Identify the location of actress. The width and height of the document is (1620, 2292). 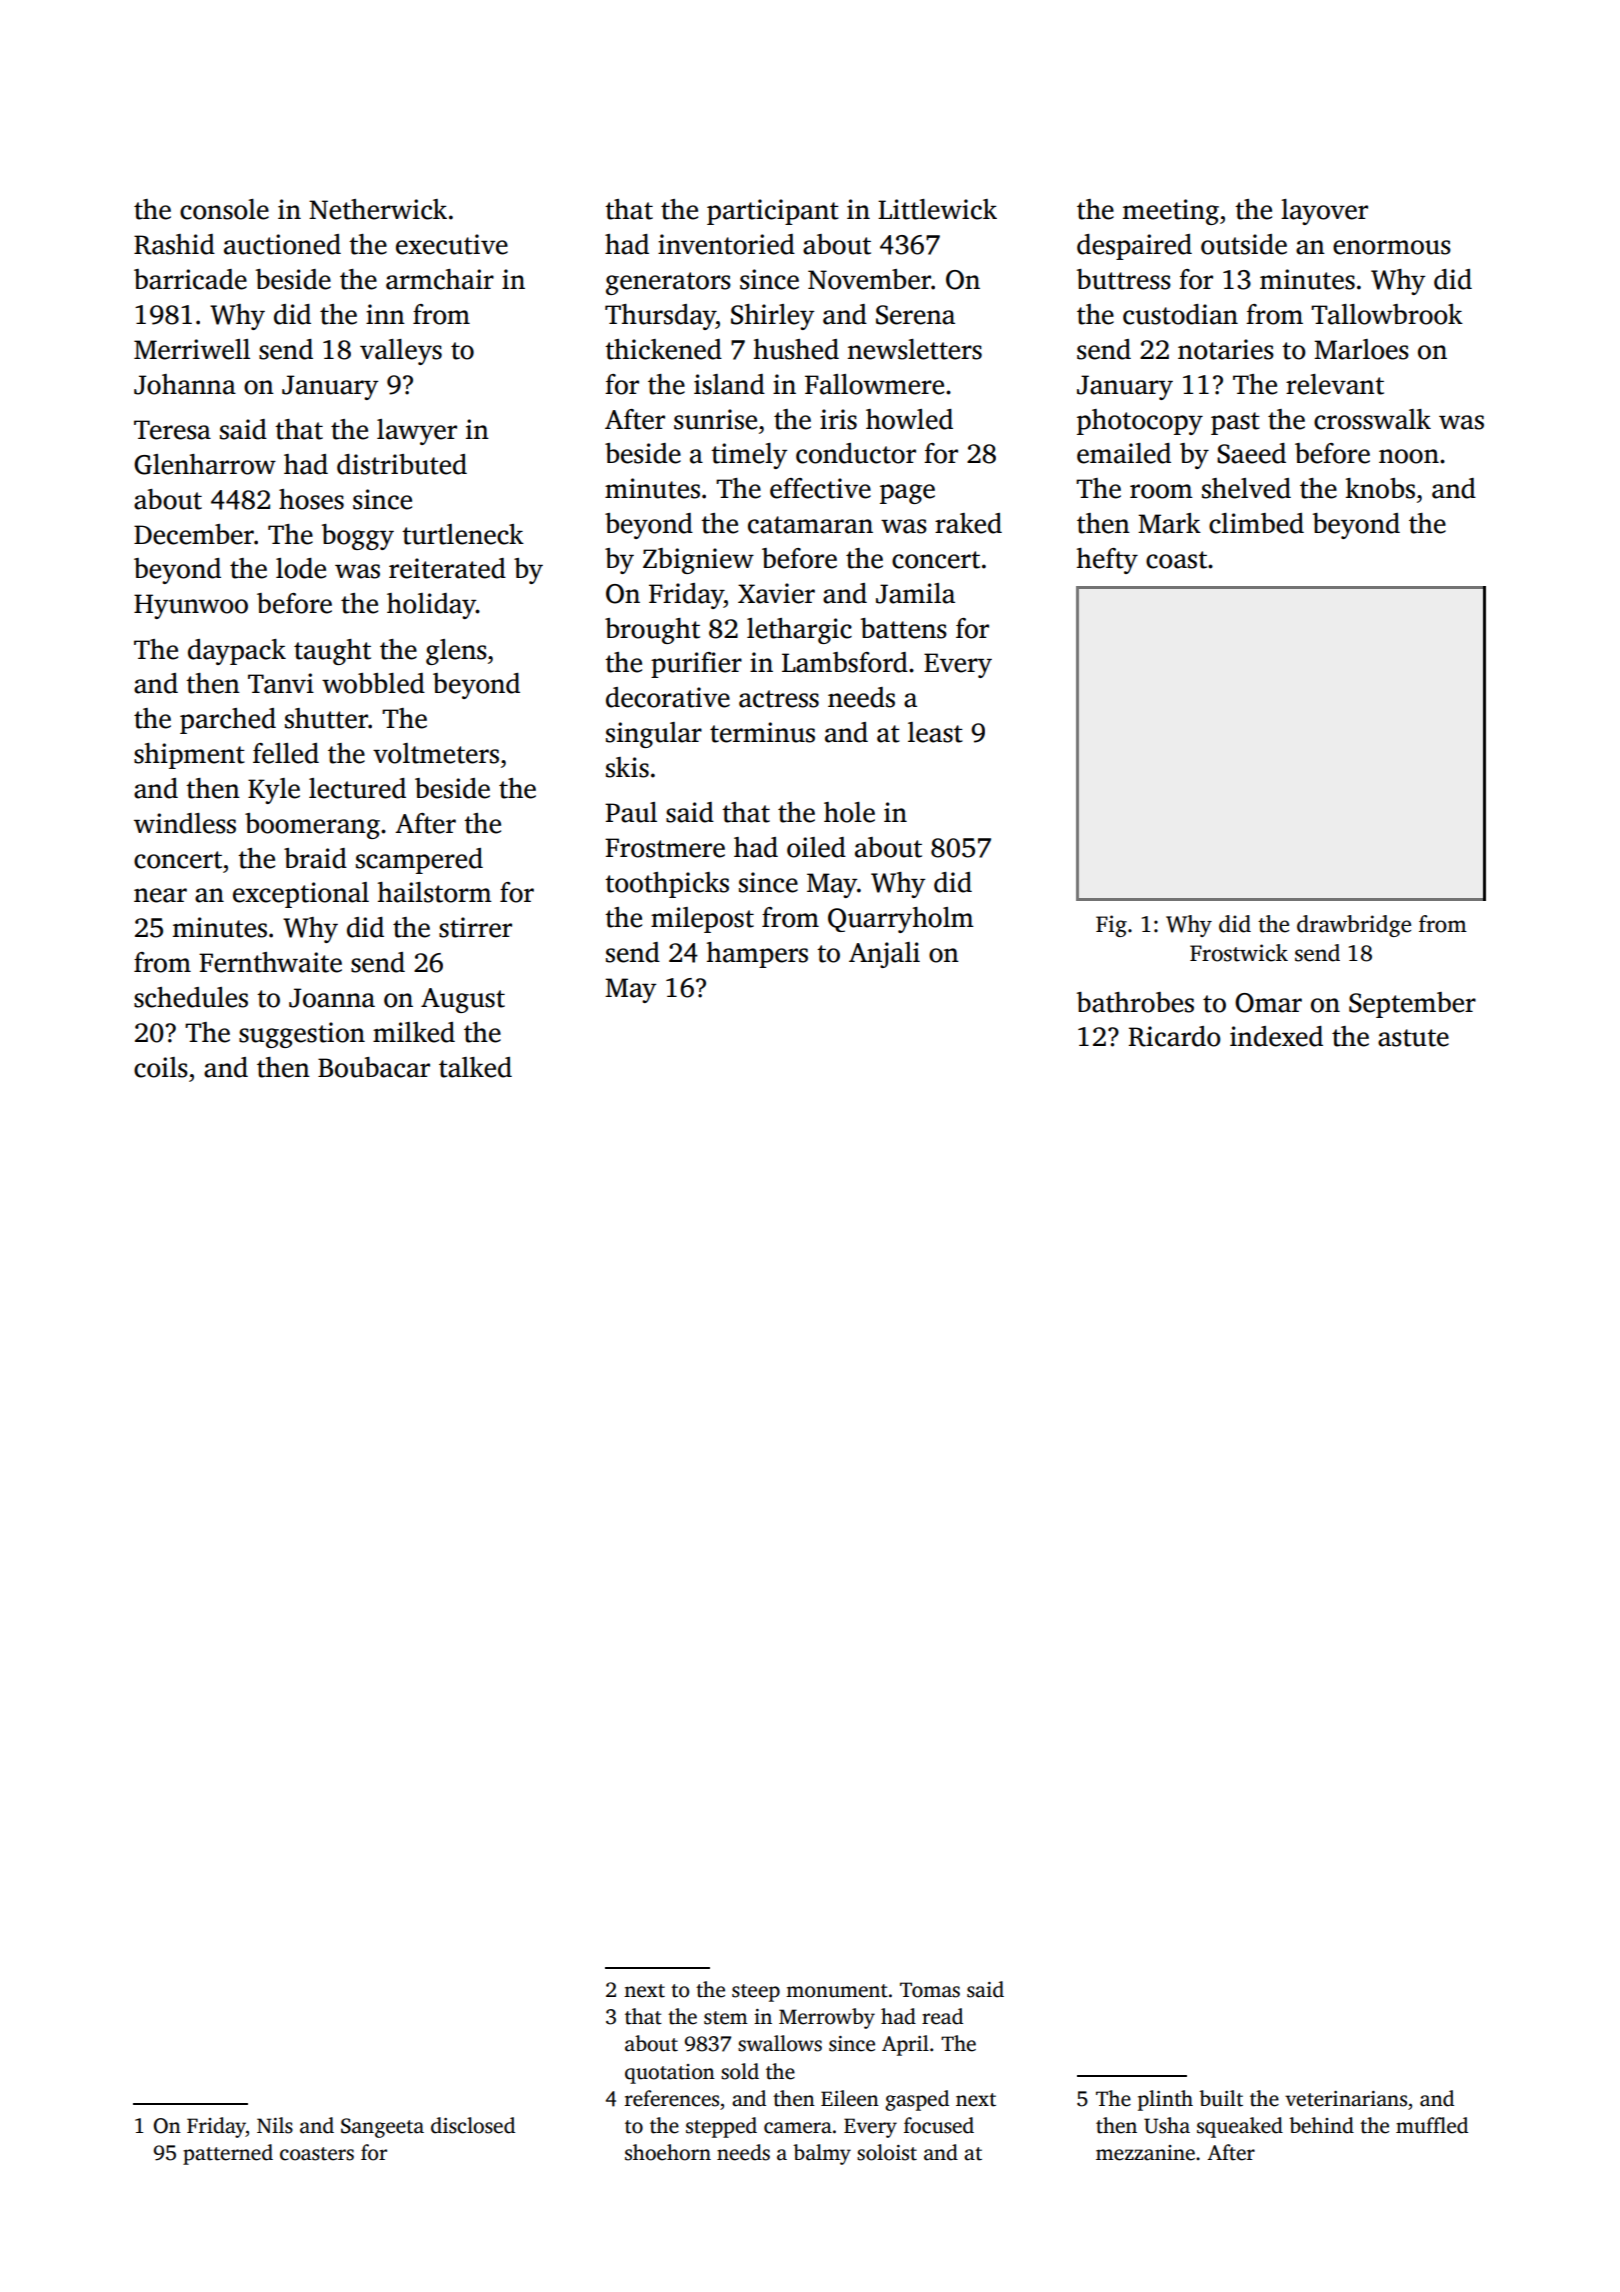
(779, 699).
